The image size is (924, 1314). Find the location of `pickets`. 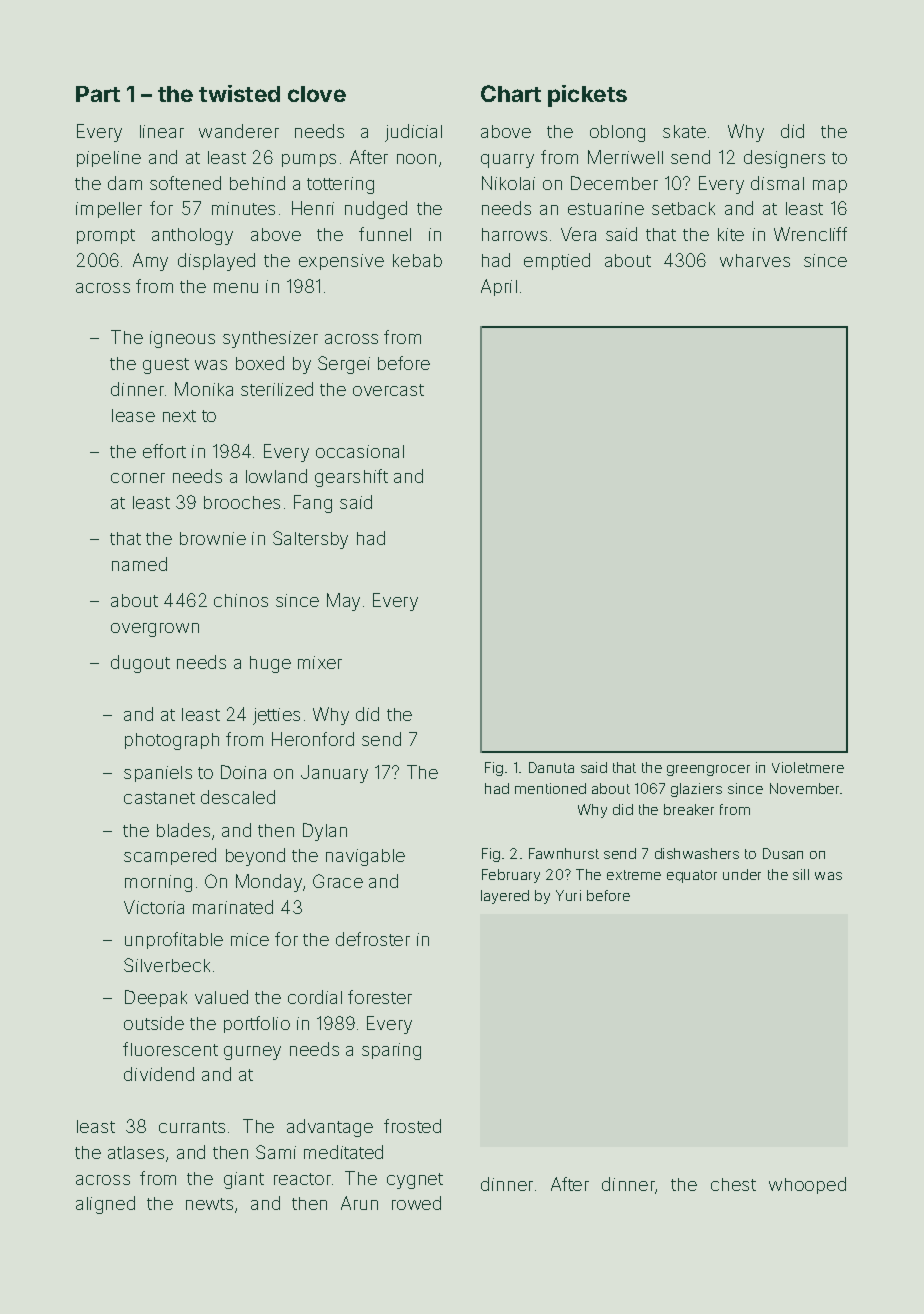

pickets is located at coordinates (587, 96).
